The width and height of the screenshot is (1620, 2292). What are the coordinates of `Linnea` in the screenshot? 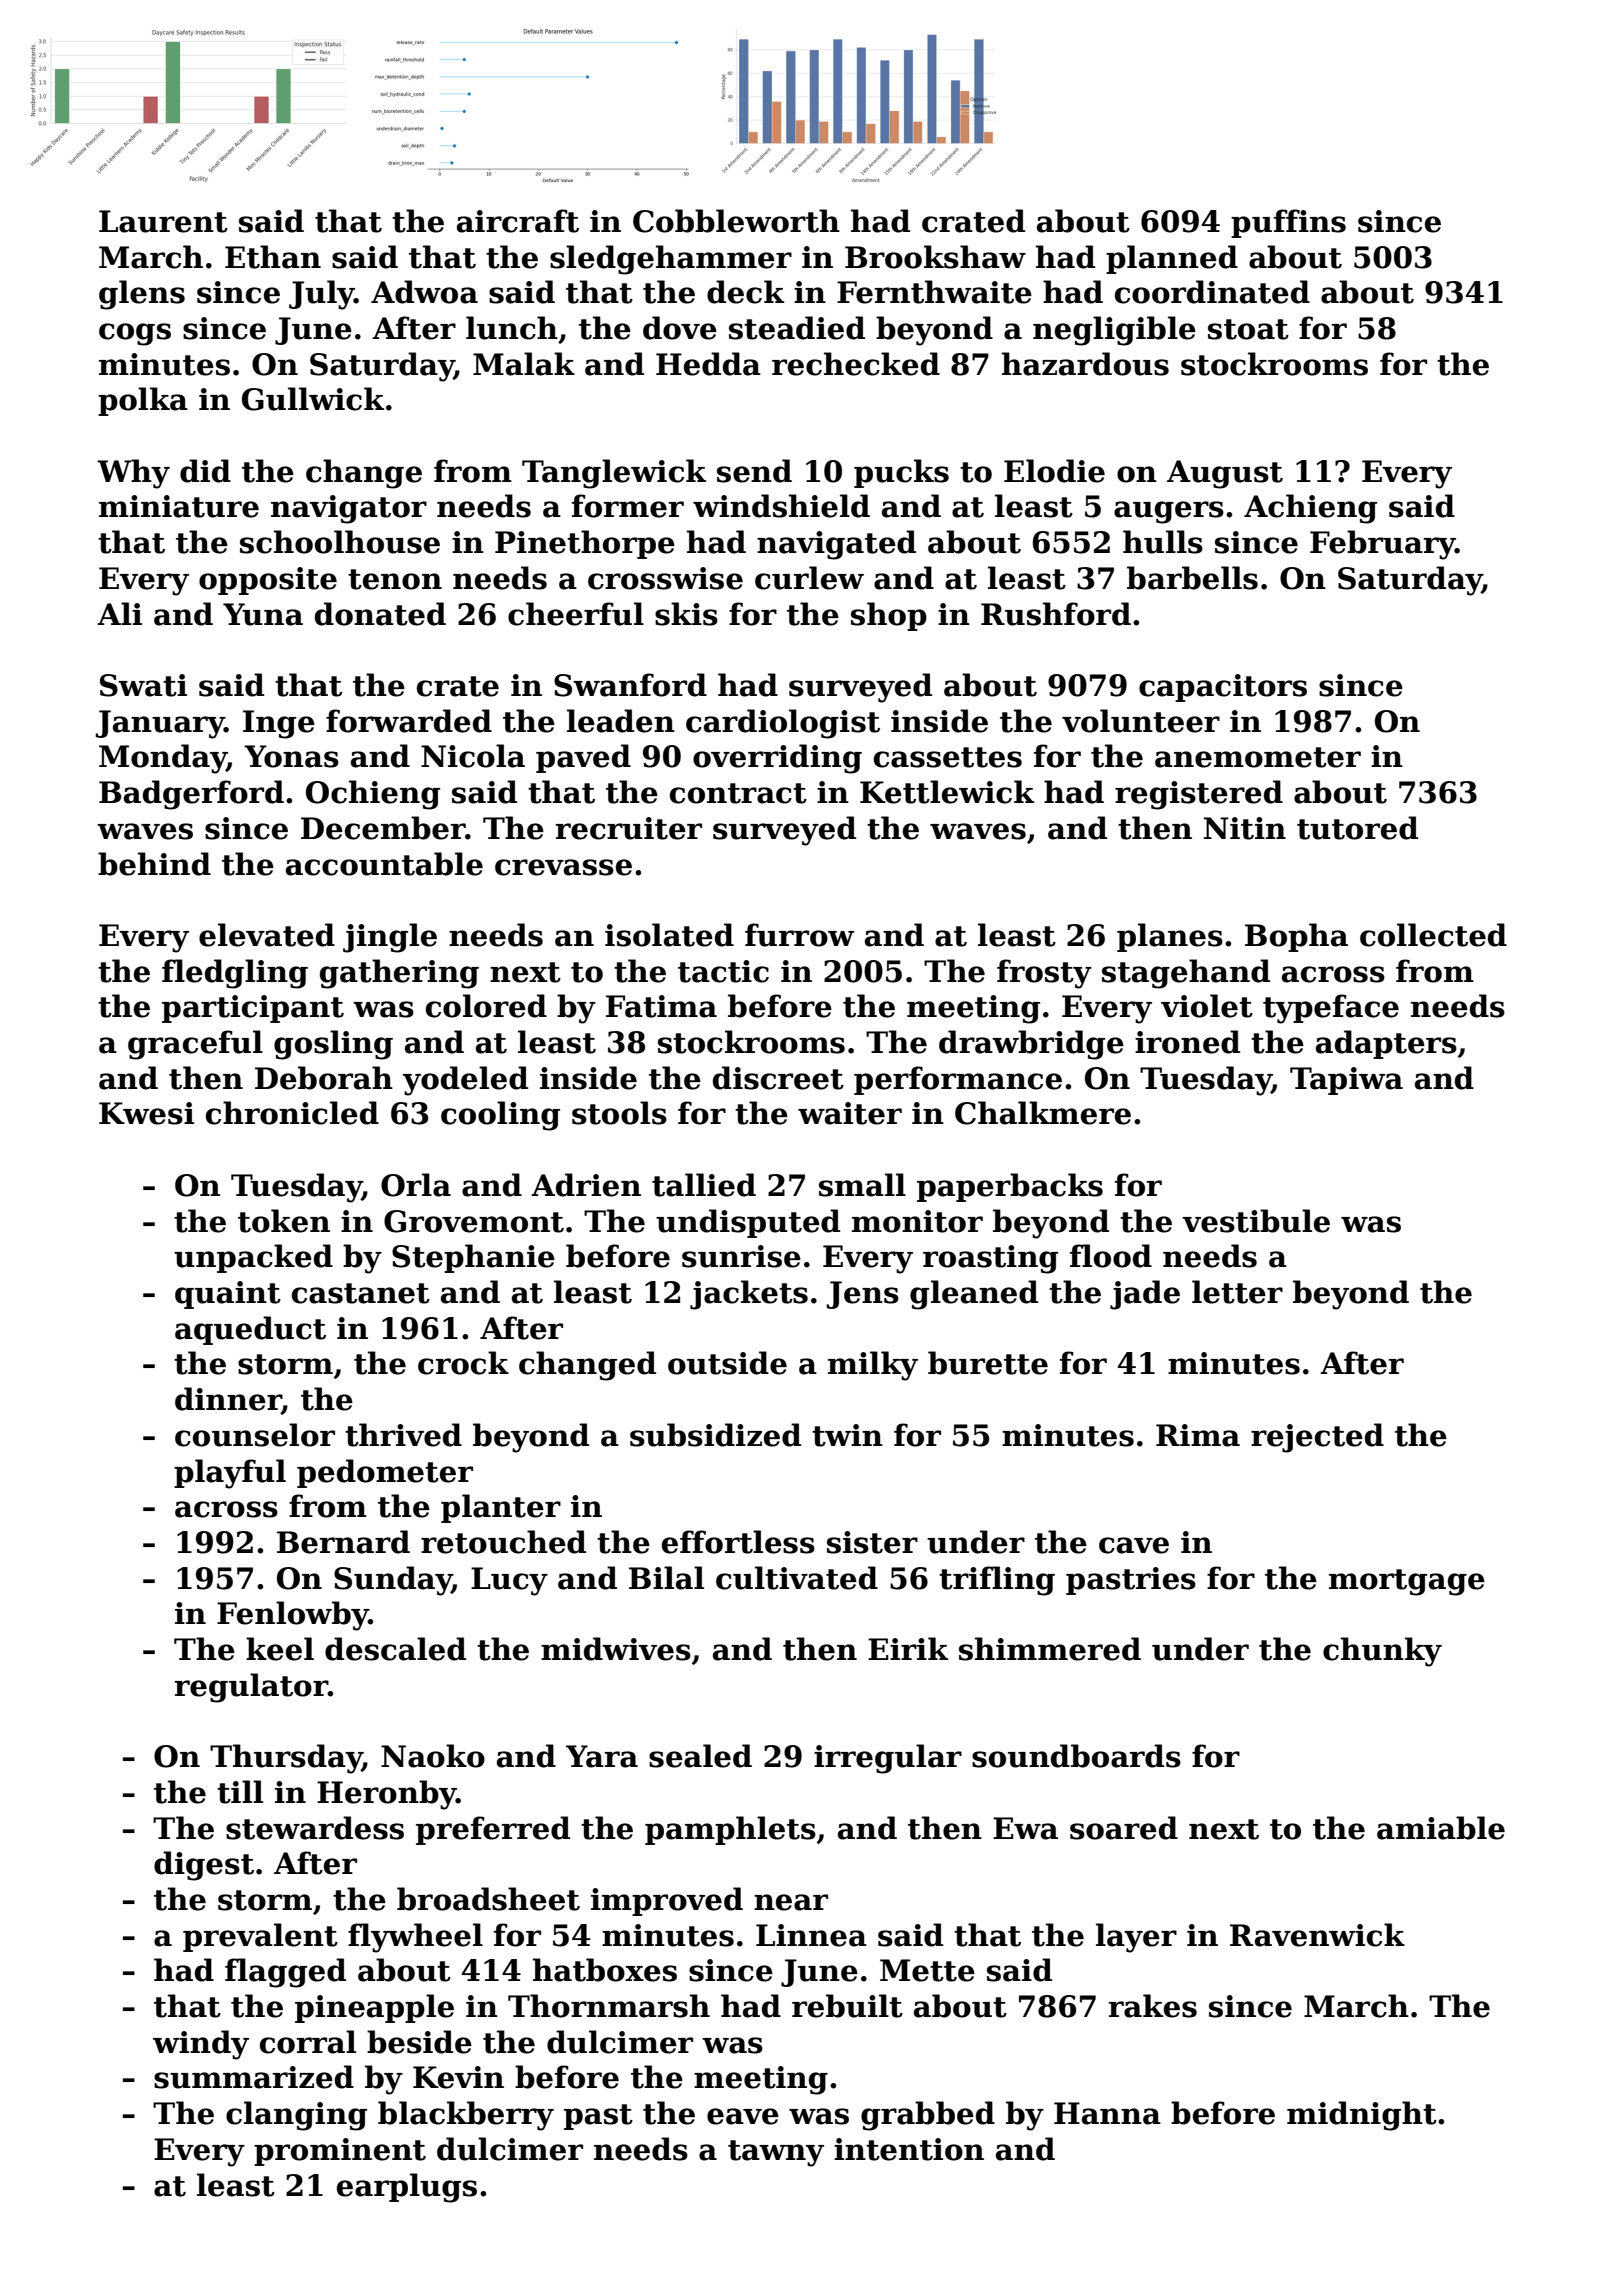 It's located at (811, 1935).
